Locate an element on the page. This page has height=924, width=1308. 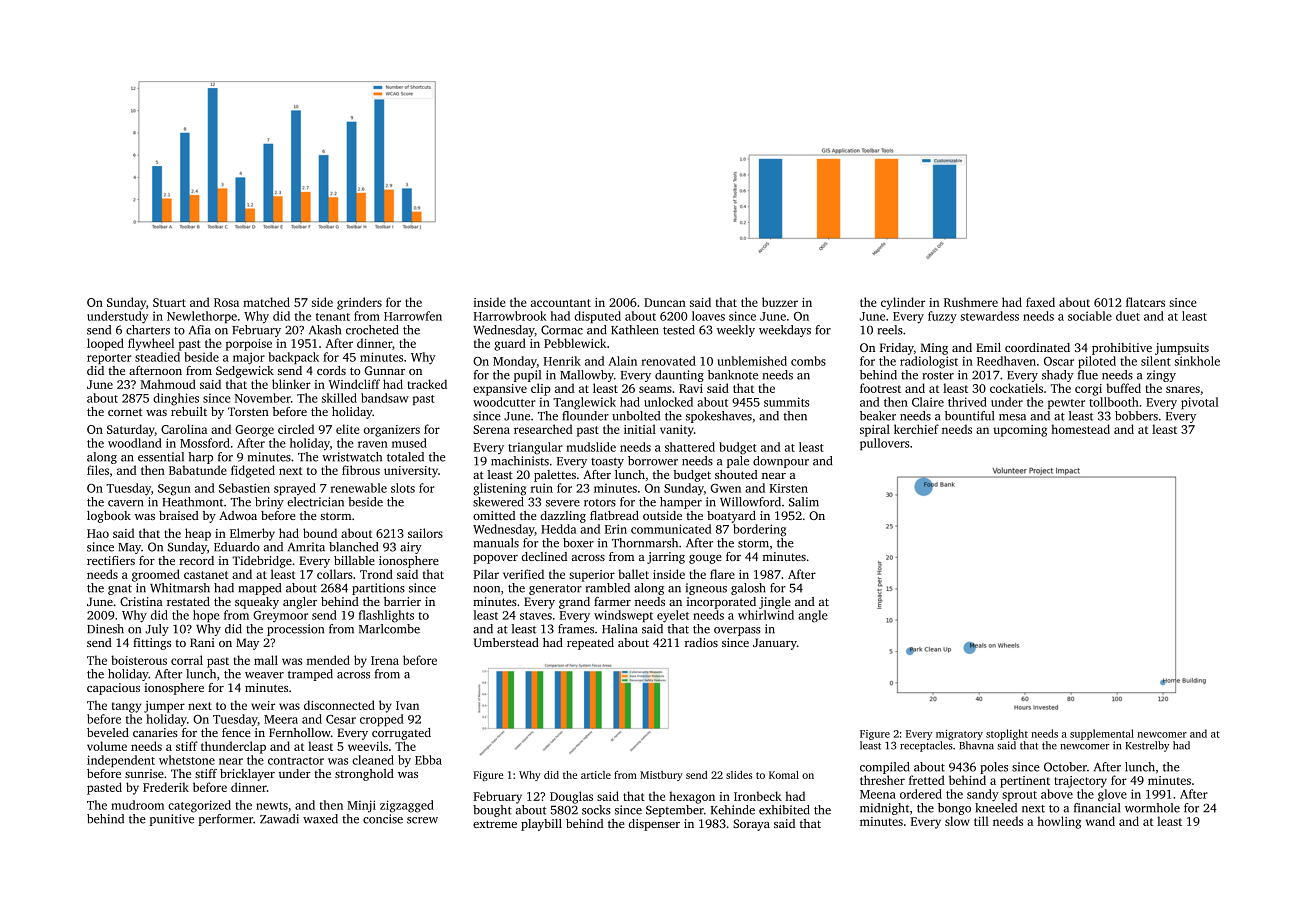
mesa is located at coordinates (1012, 417).
